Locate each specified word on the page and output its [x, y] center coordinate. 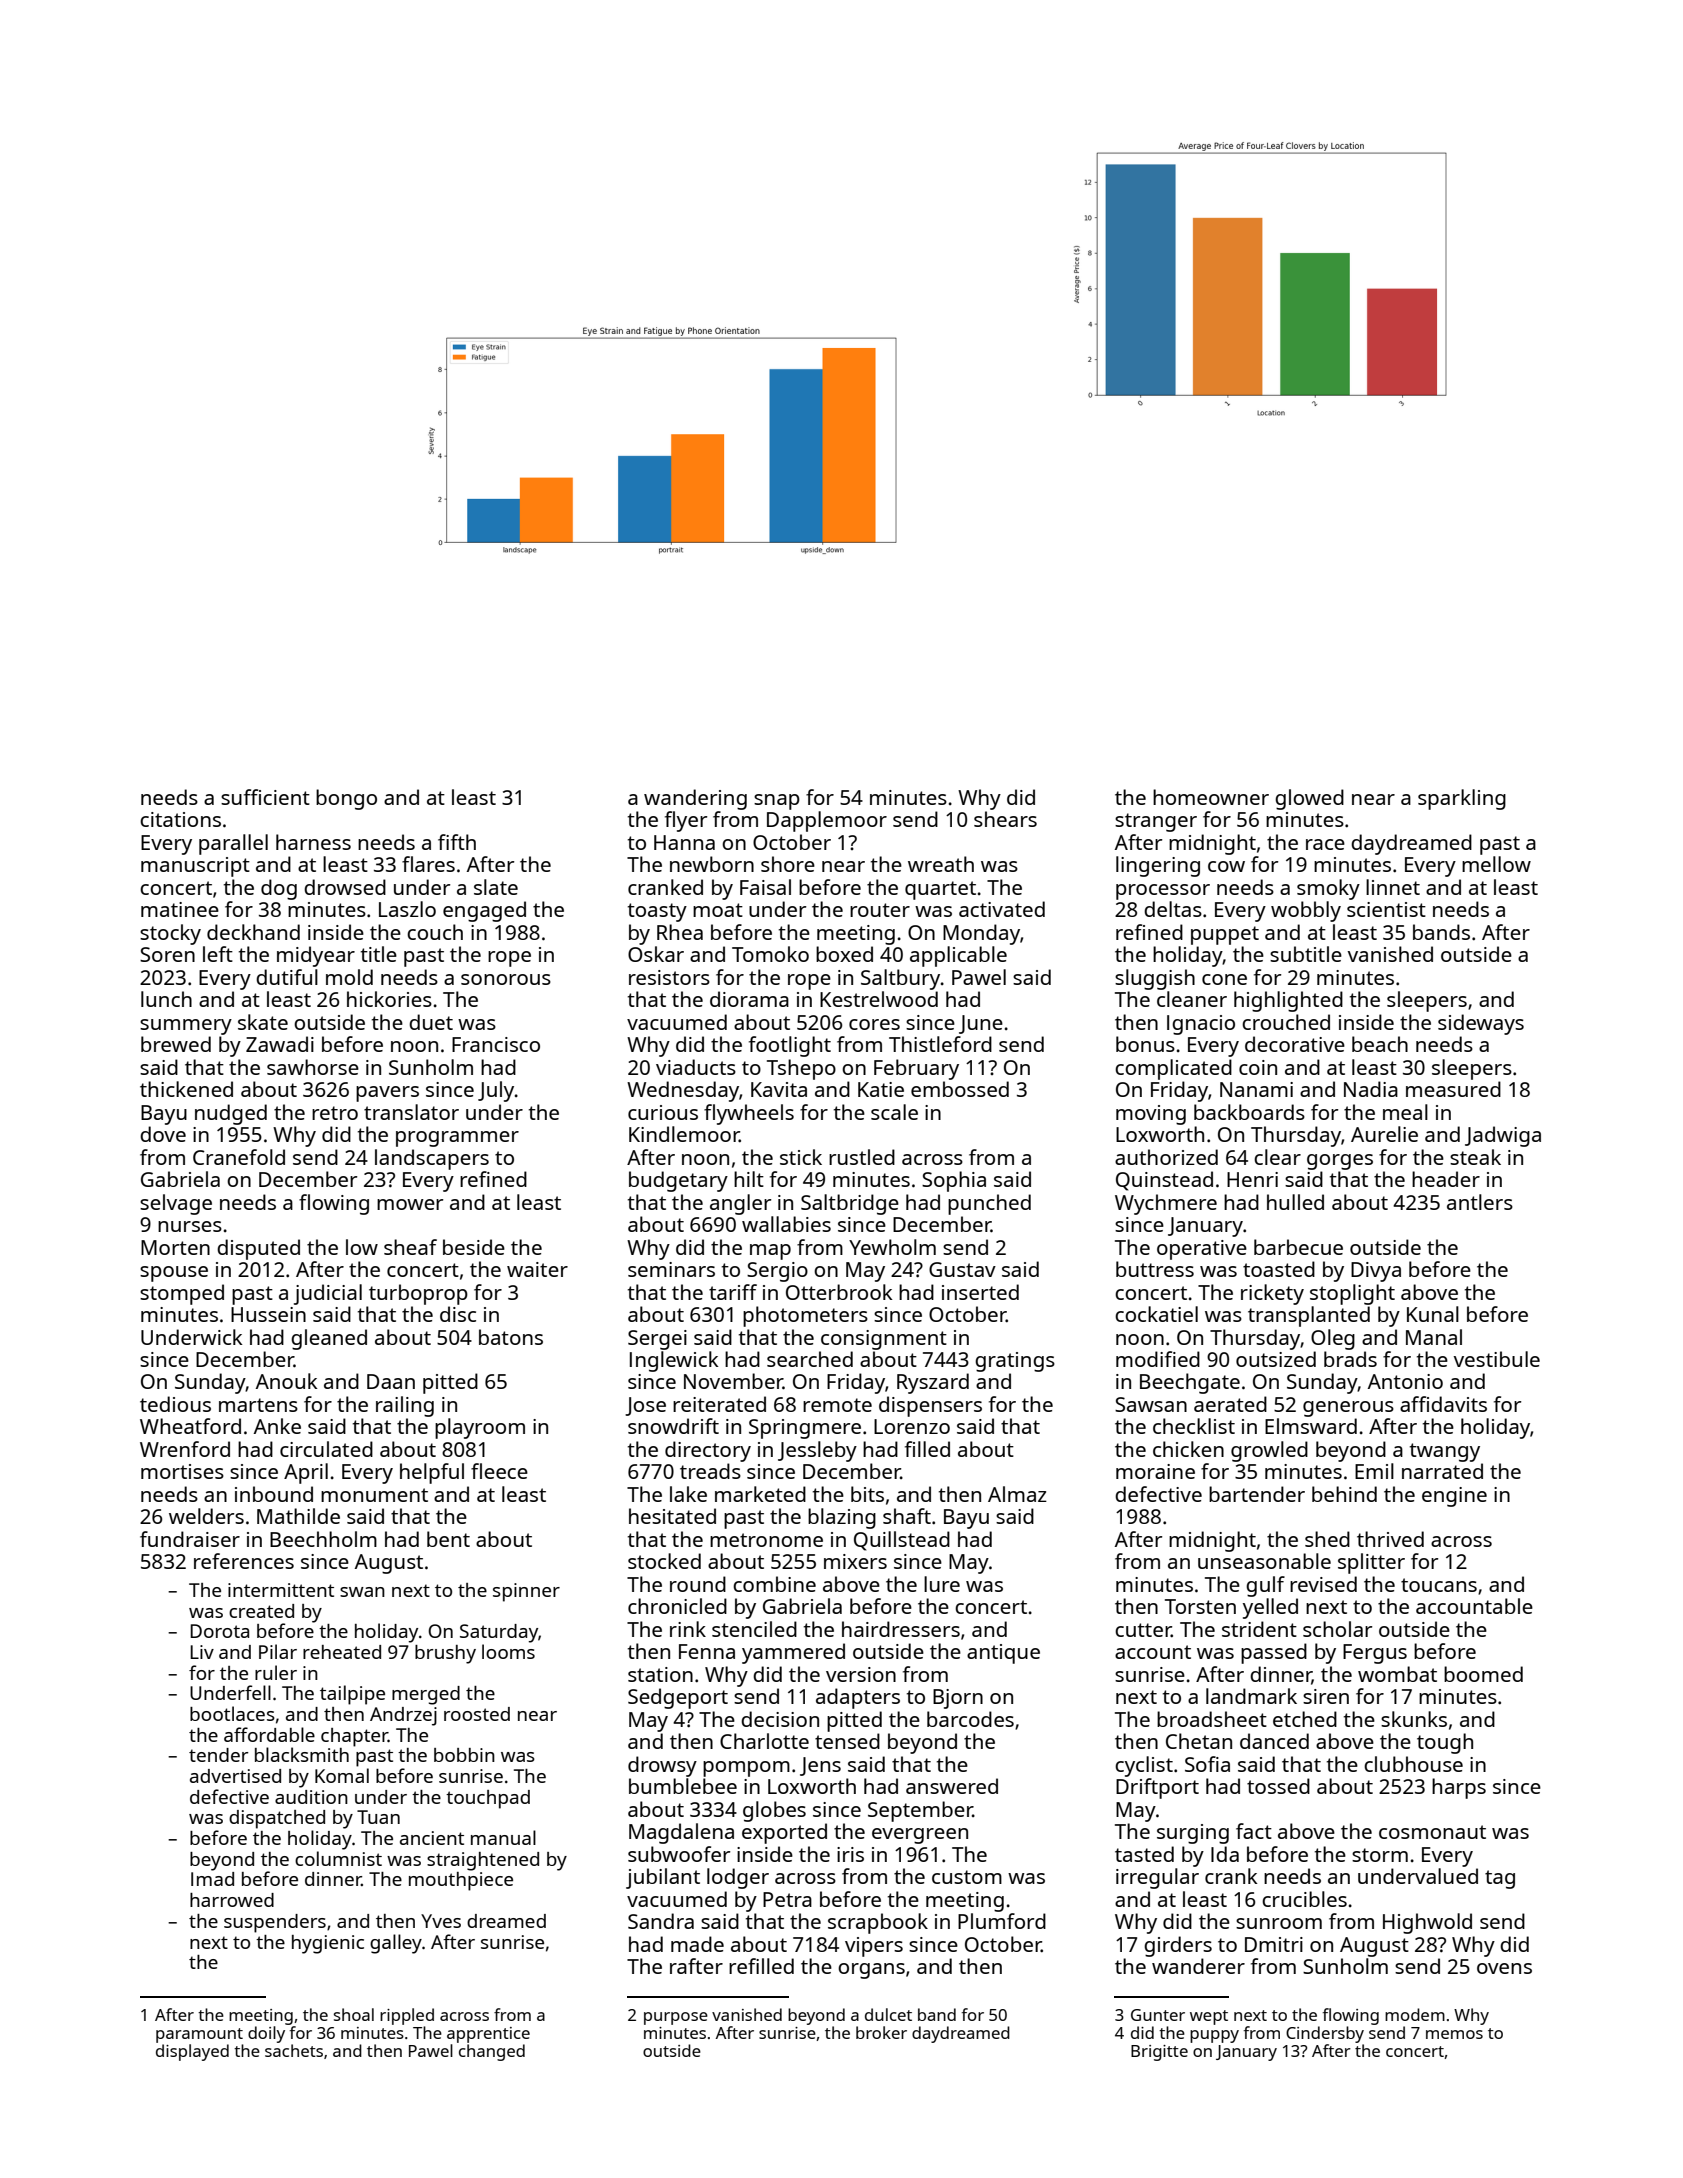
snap [777, 802]
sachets [294, 2050]
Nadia [1371, 1089]
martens [258, 1405]
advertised [235, 1776]
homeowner [1211, 797]
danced [1274, 1741]
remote [837, 1405]
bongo [346, 799]
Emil [1374, 1471]
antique [1003, 1654]
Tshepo [801, 1069]
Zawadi [280, 1044]
